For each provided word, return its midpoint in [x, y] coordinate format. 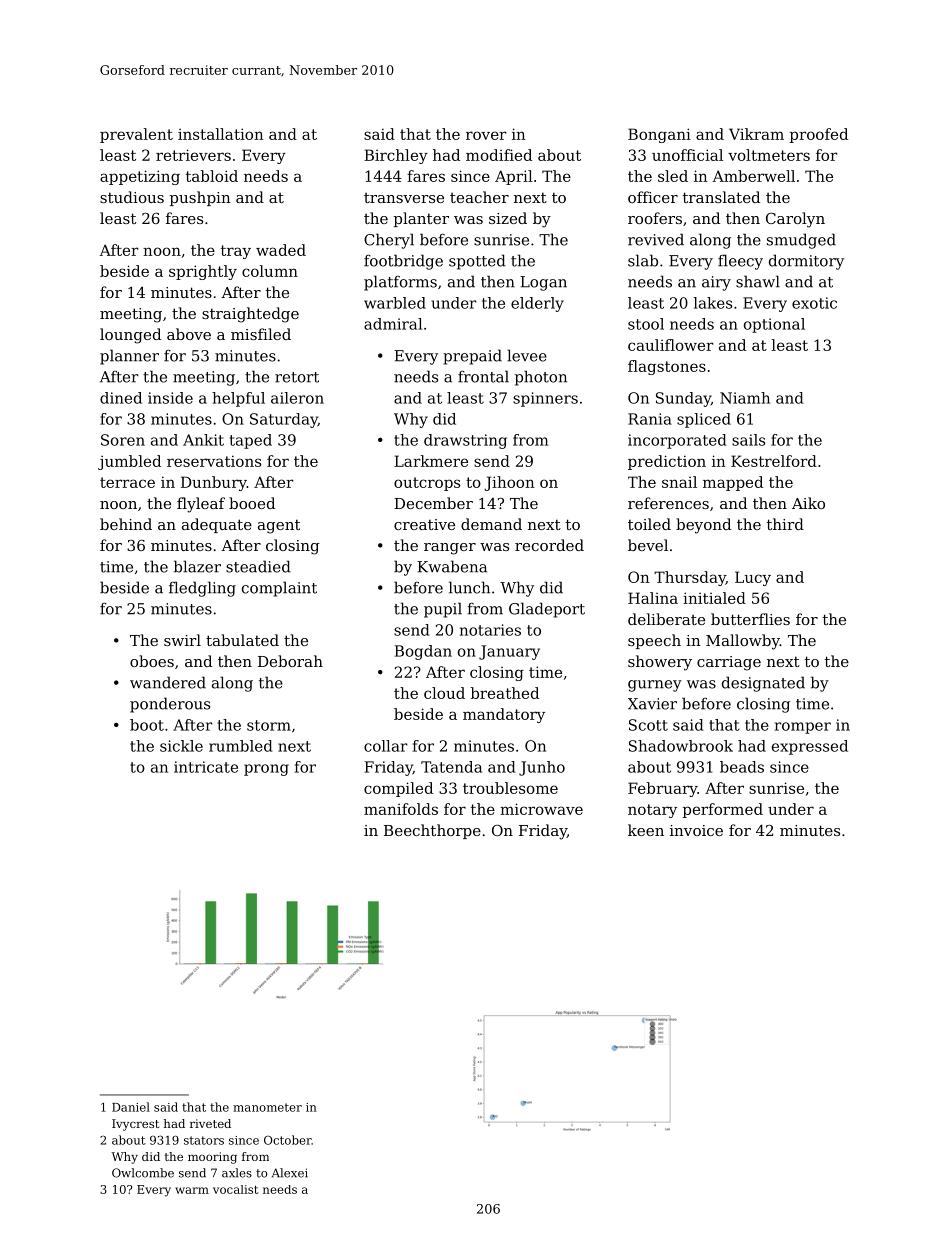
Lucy [753, 578]
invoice [696, 830]
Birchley [396, 156]
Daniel [131, 1107]
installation [221, 134]
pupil [443, 610]
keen [646, 830]
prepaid [472, 357]
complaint [279, 589]
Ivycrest [135, 1125]
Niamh [745, 398]
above [189, 334]
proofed [819, 135]
